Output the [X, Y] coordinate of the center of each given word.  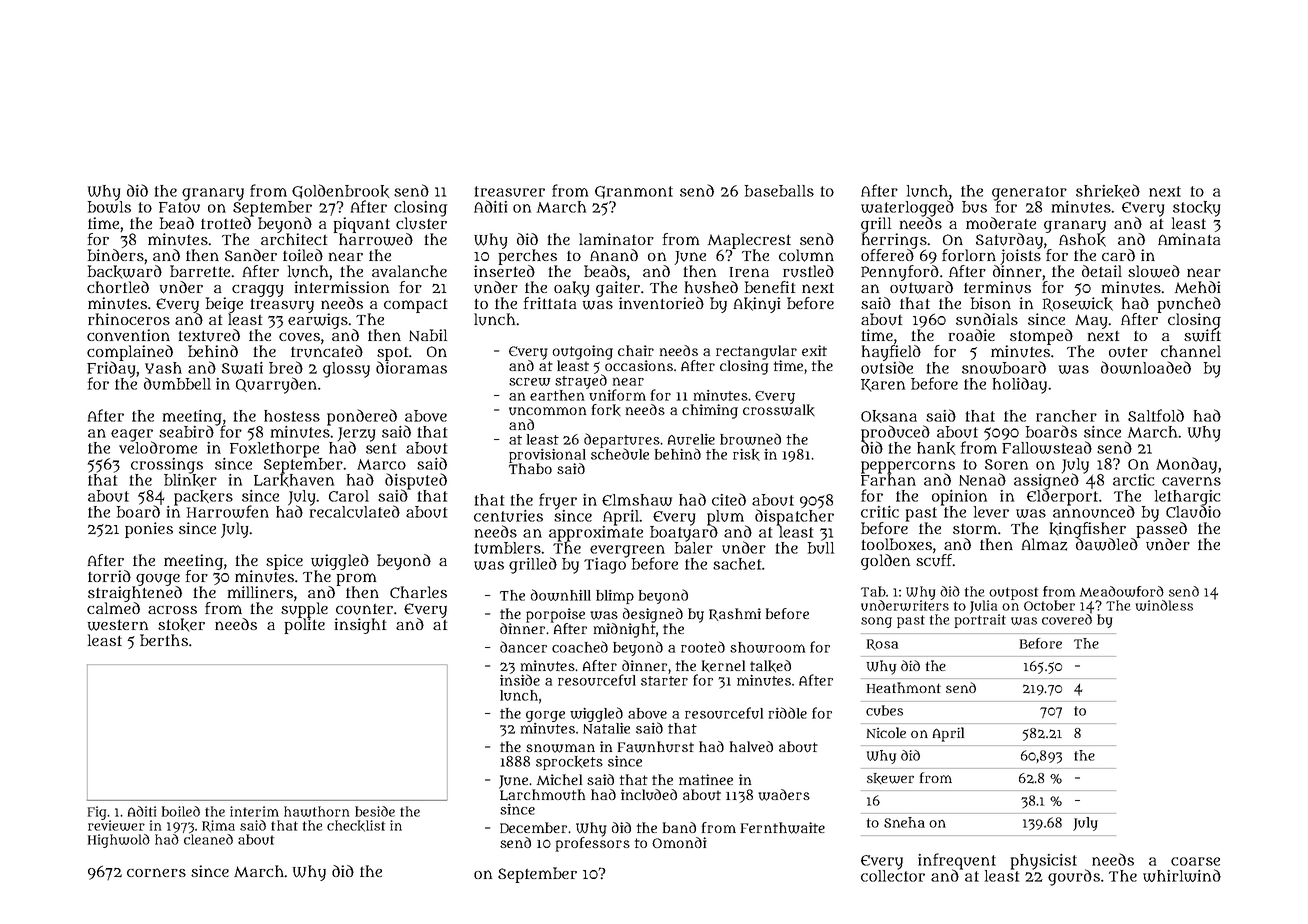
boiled [181, 811]
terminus [997, 287]
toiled [303, 255]
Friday [111, 369]
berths [164, 640]
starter [664, 681]
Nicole [886, 732]
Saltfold [1156, 415]
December [533, 827]
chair [636, 350]
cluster [421, 223]
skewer [890, 778]
